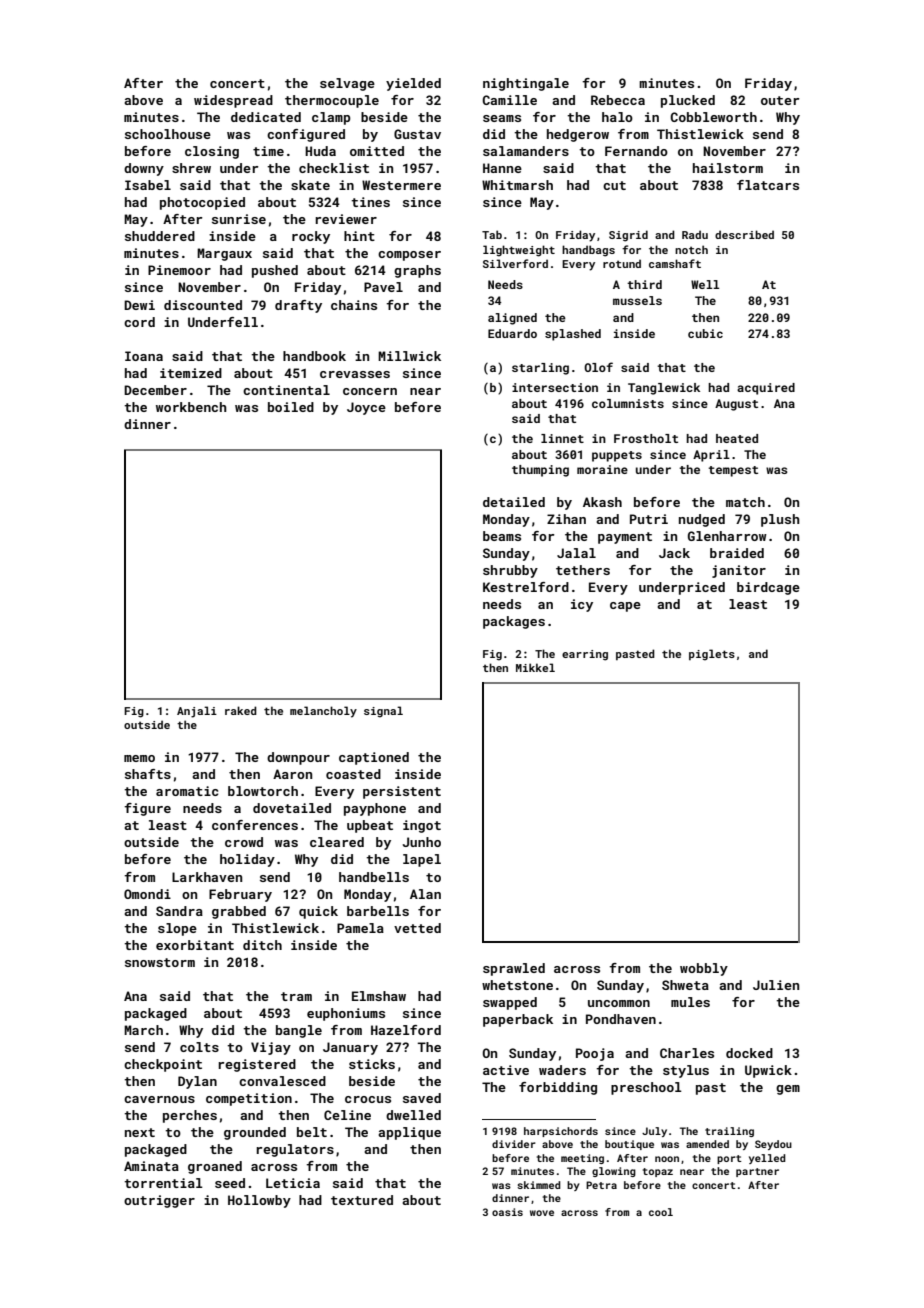 This page has height=1308, width=924. I want to click on Hollowby, so click(259, 1201).
